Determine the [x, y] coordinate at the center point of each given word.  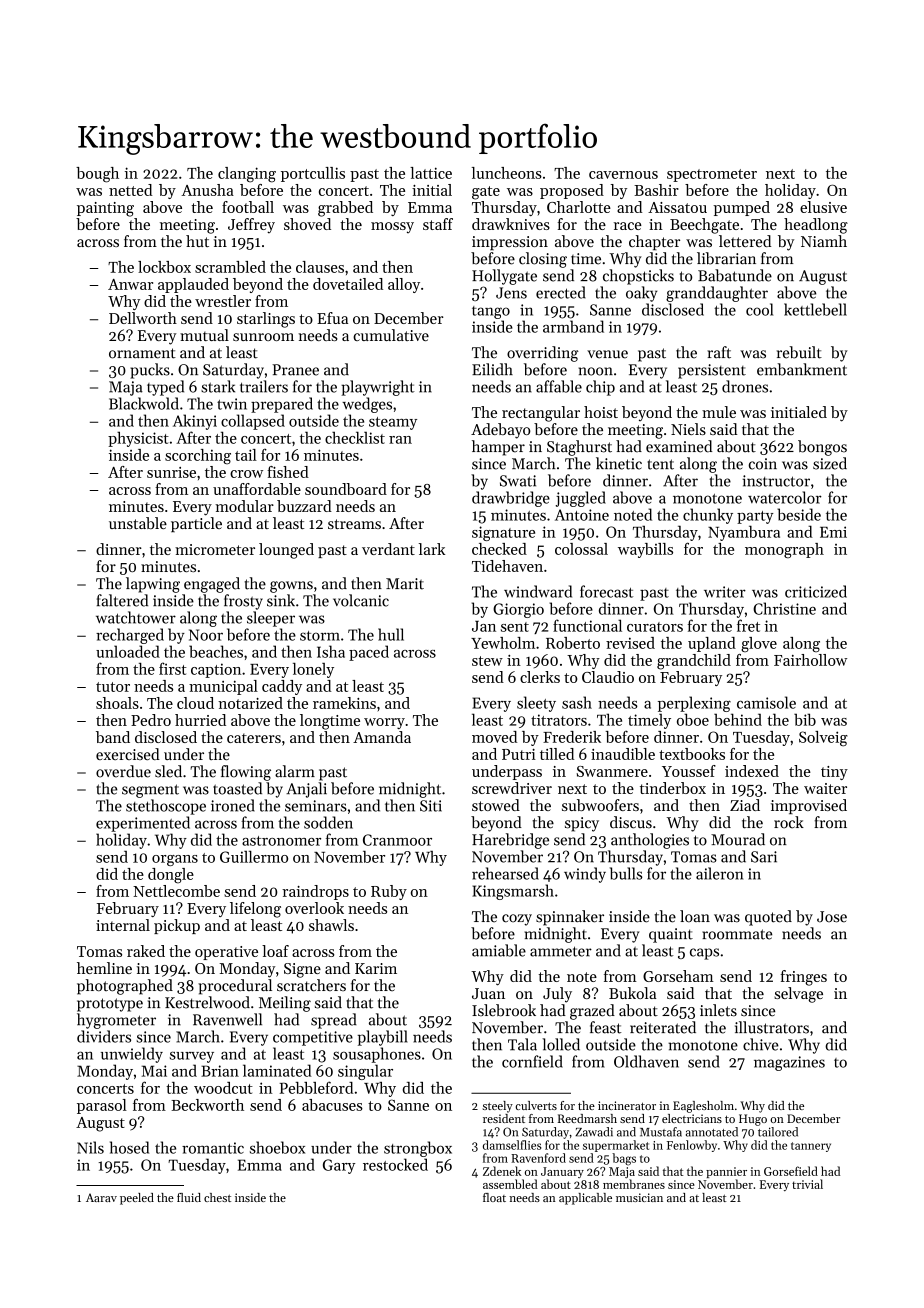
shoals [117, 703]
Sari [764, 857]
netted [131, 190]
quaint [671, 935]
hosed [129, 1147]
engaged [212, 585]
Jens [511, 293]
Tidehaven [507, 566]
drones [745, 386]
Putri [519, 754]
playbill [382, 1038]
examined [679, 446]
